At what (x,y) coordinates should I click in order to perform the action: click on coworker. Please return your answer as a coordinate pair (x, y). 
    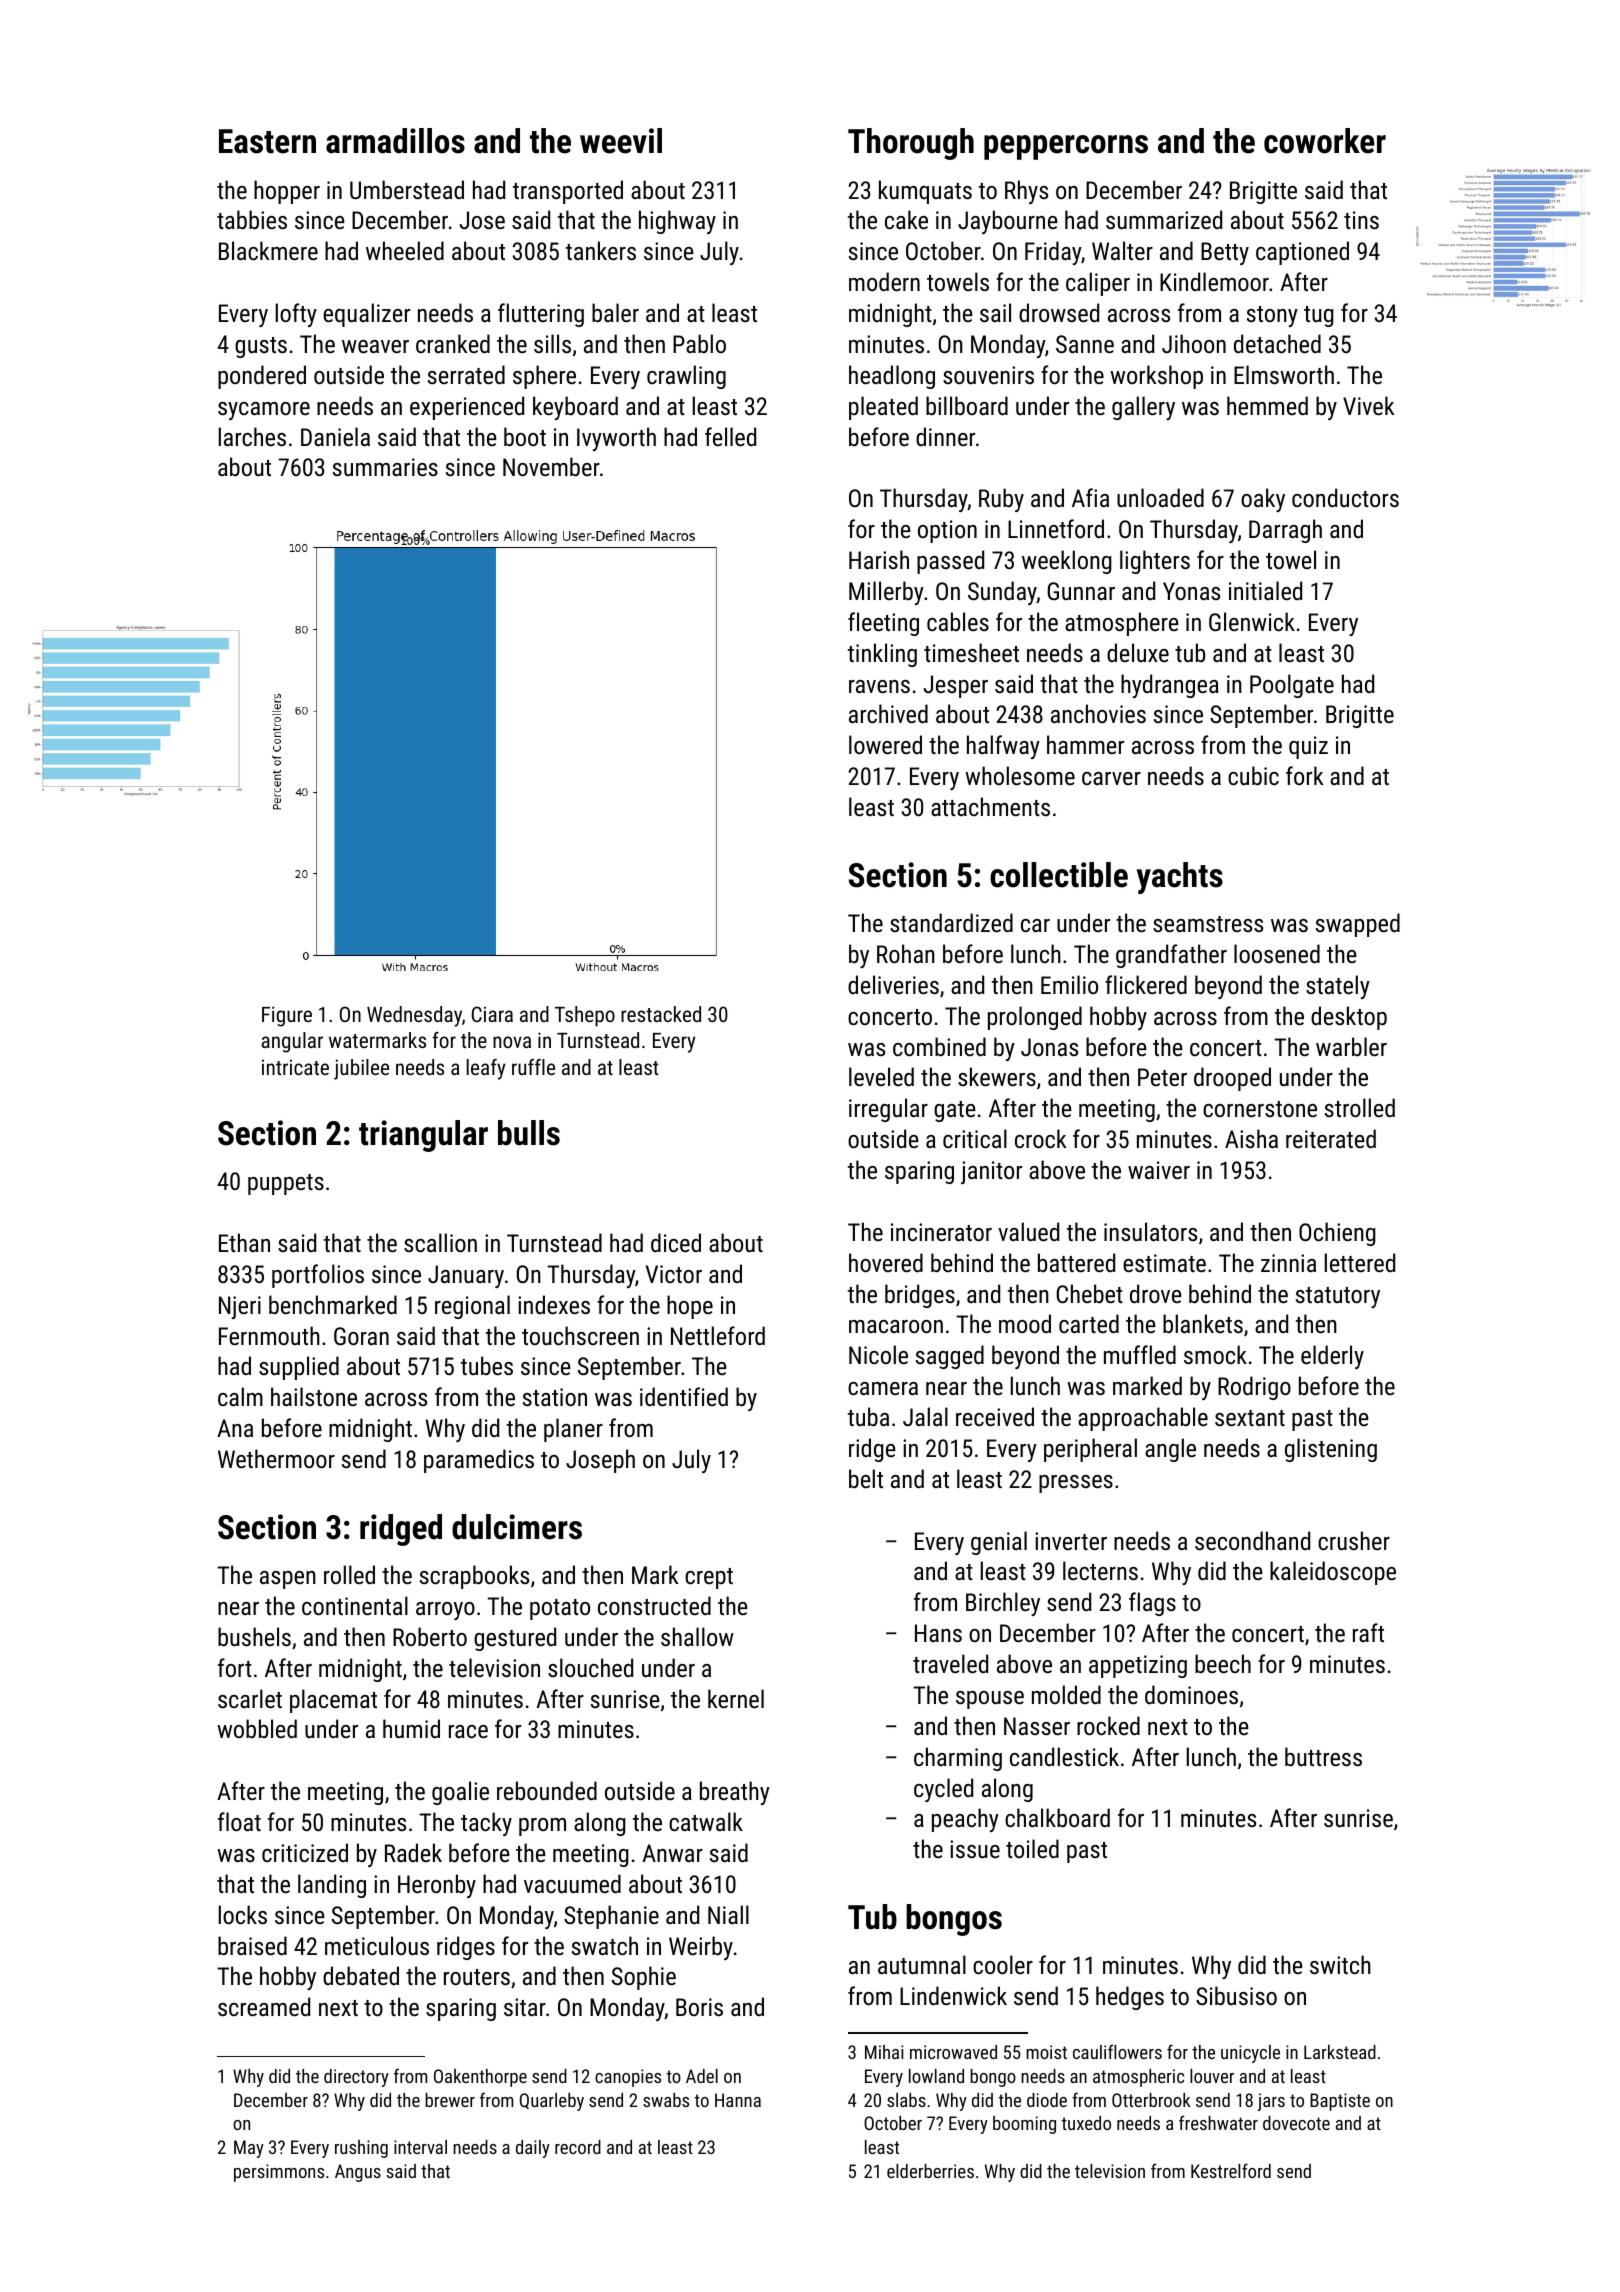
    Looking at the image, I should click on (1325, 141).
